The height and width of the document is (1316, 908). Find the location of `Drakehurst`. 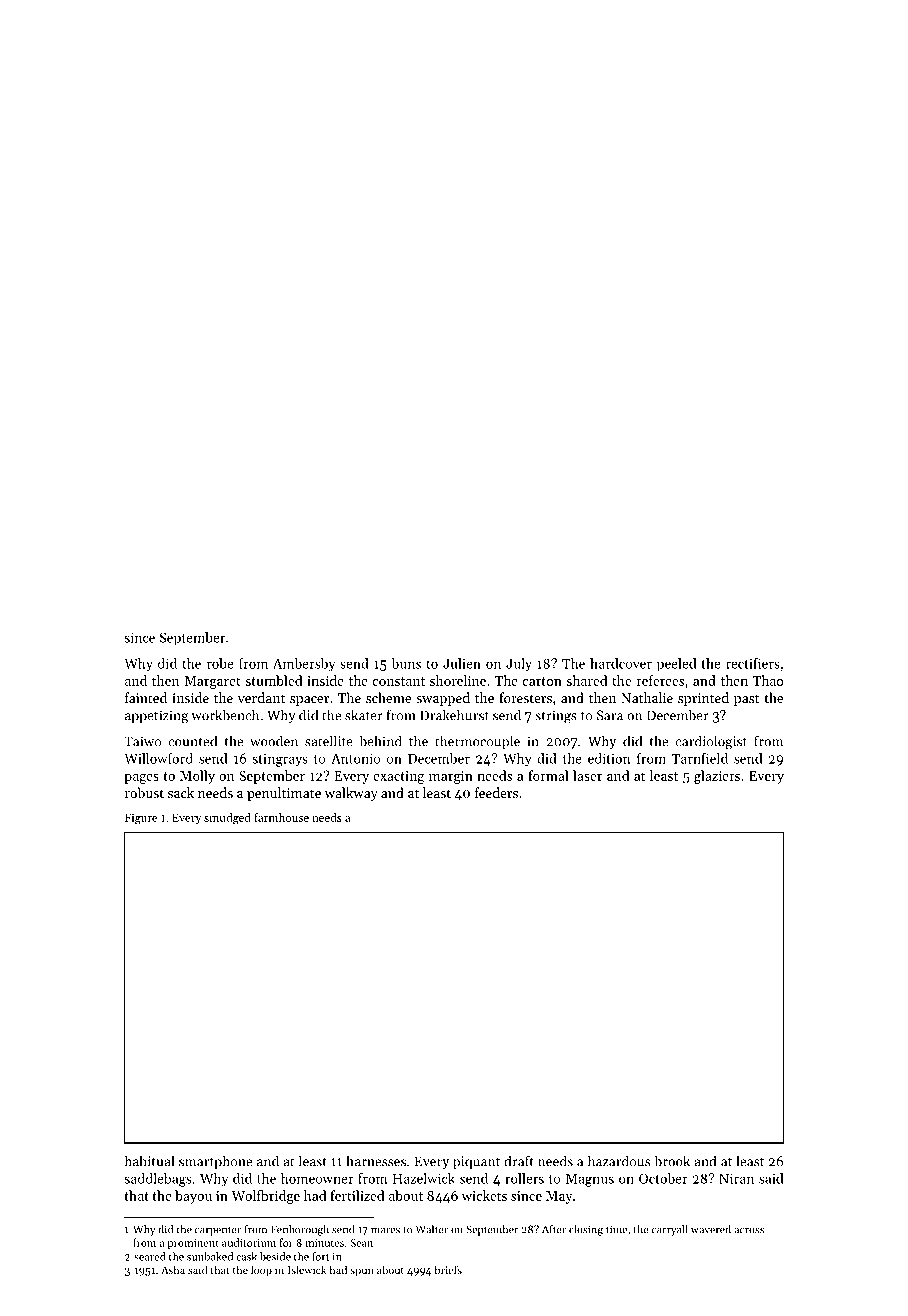

Drakehurst is located at coordinates (454, 715).
